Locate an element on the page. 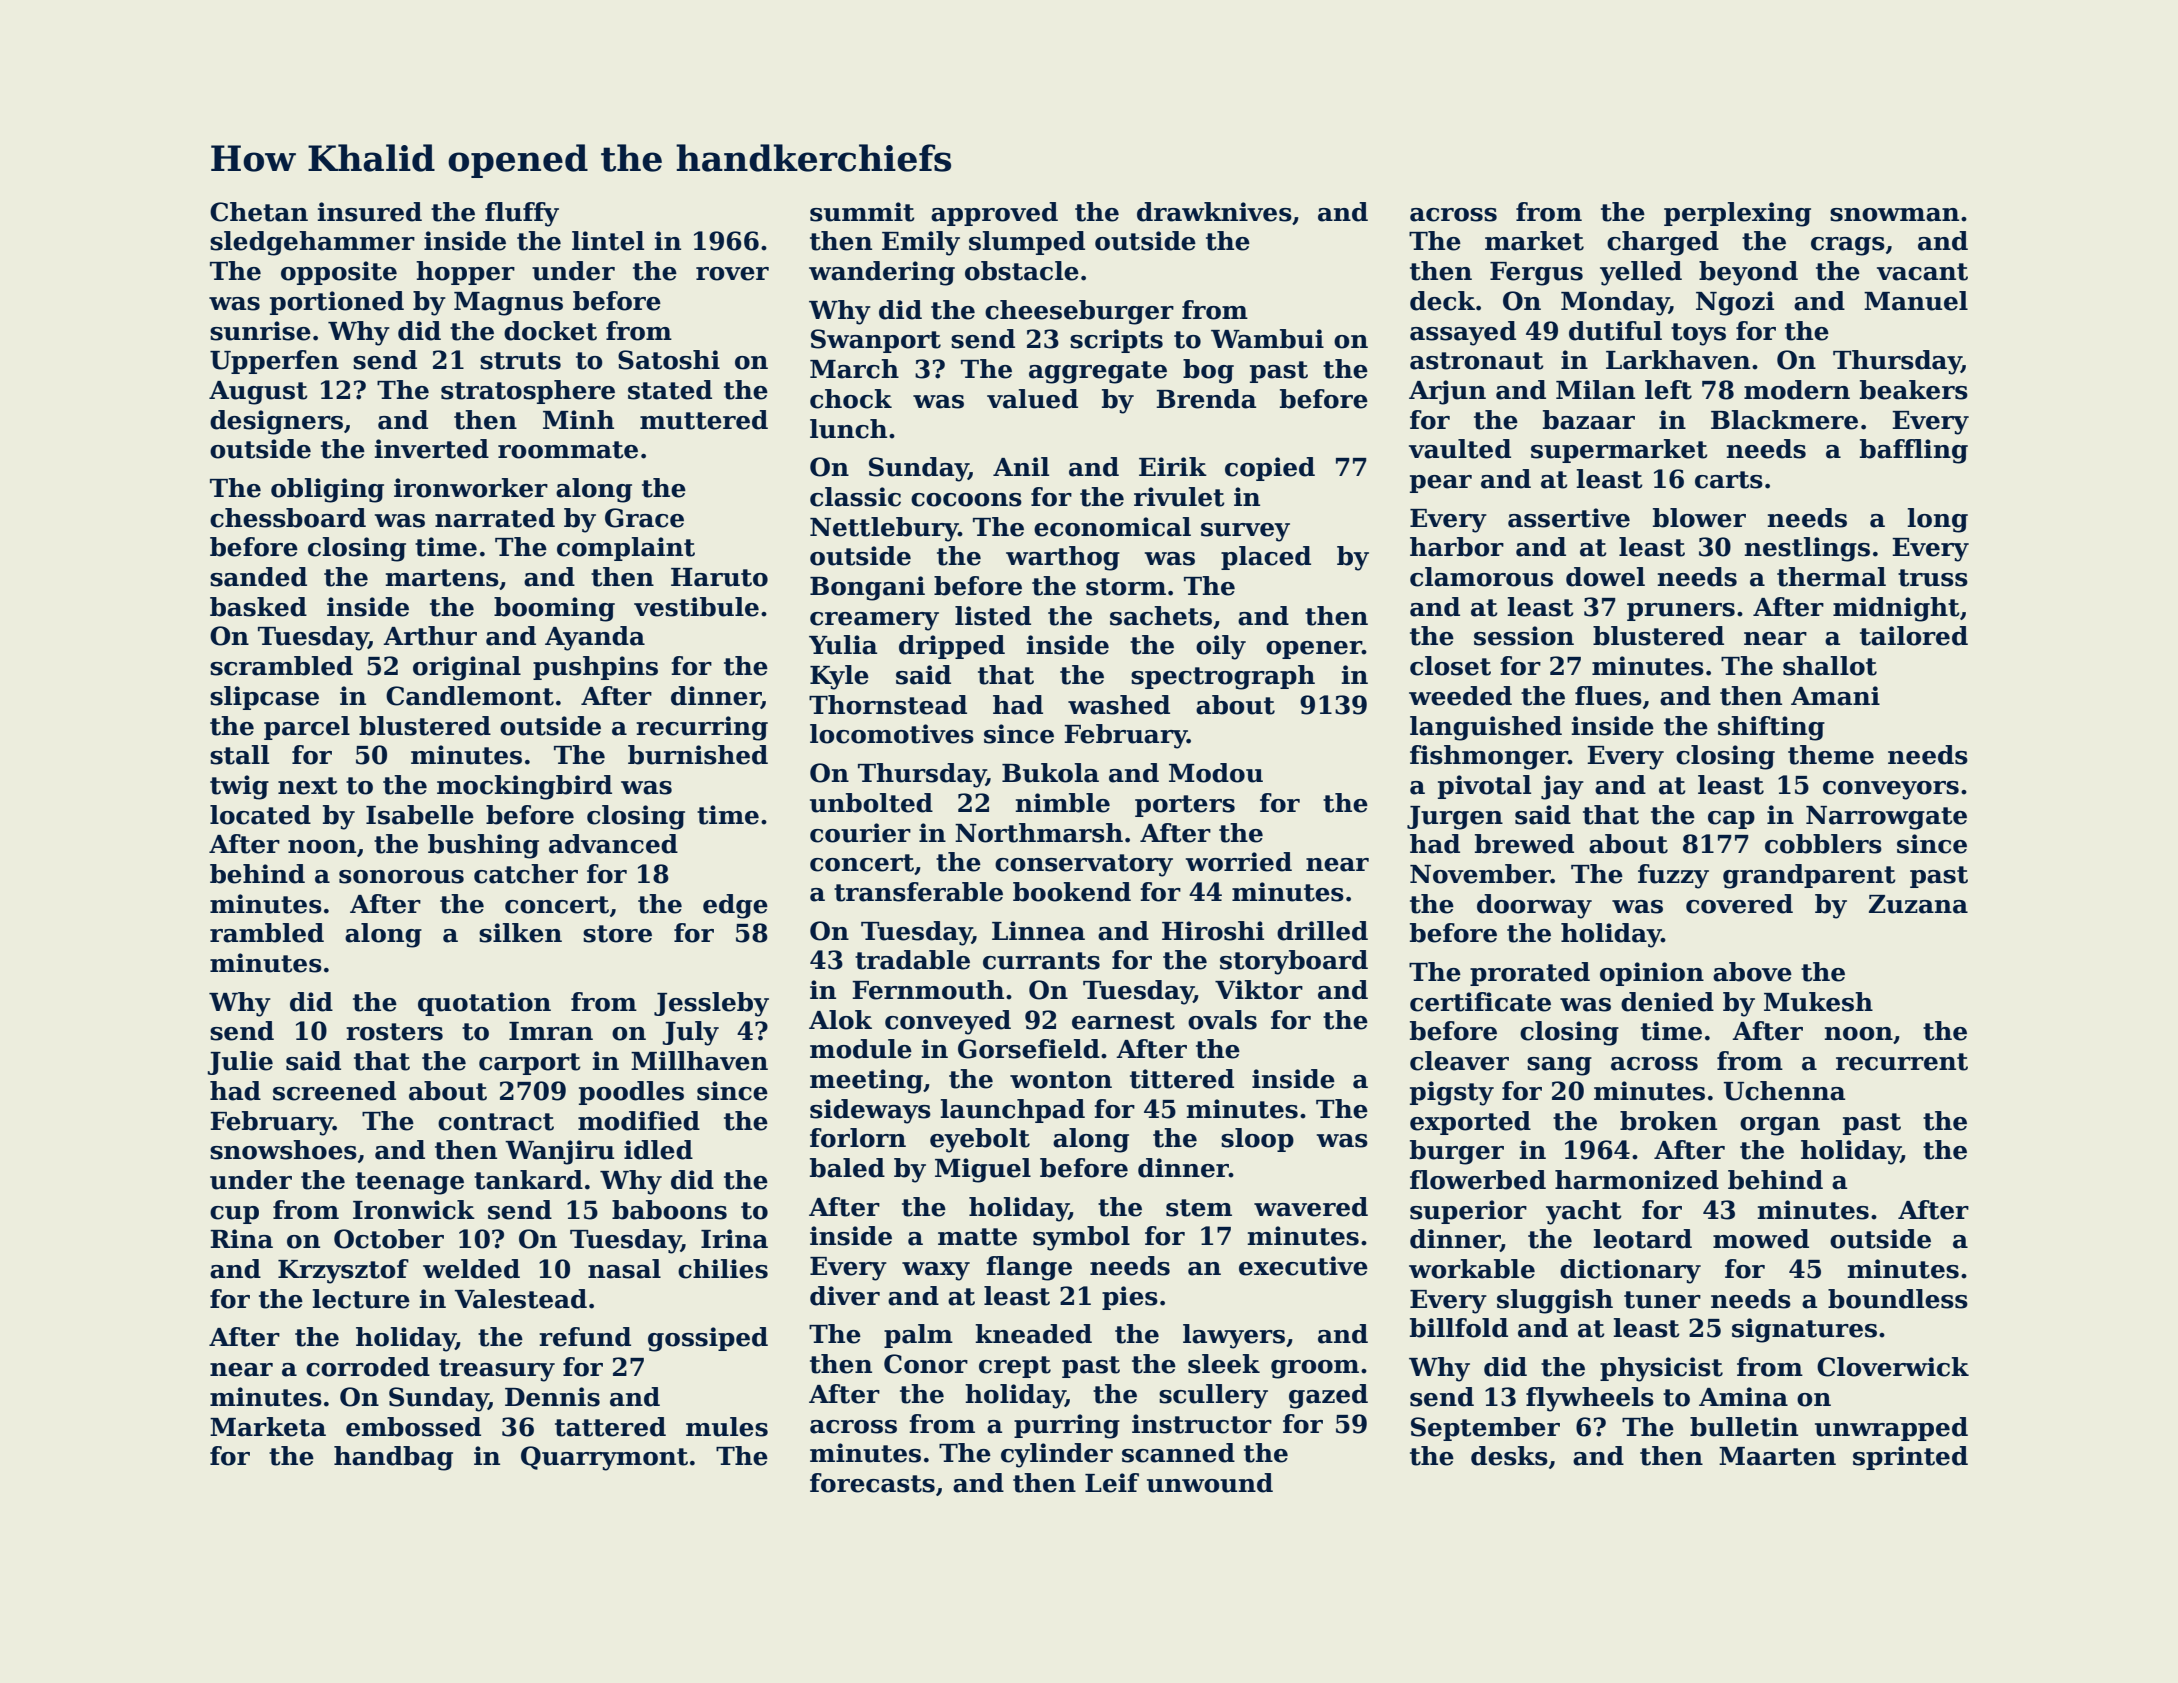 This page has width=2178, height=1683. placed is located at coordinates (1266, 558).
